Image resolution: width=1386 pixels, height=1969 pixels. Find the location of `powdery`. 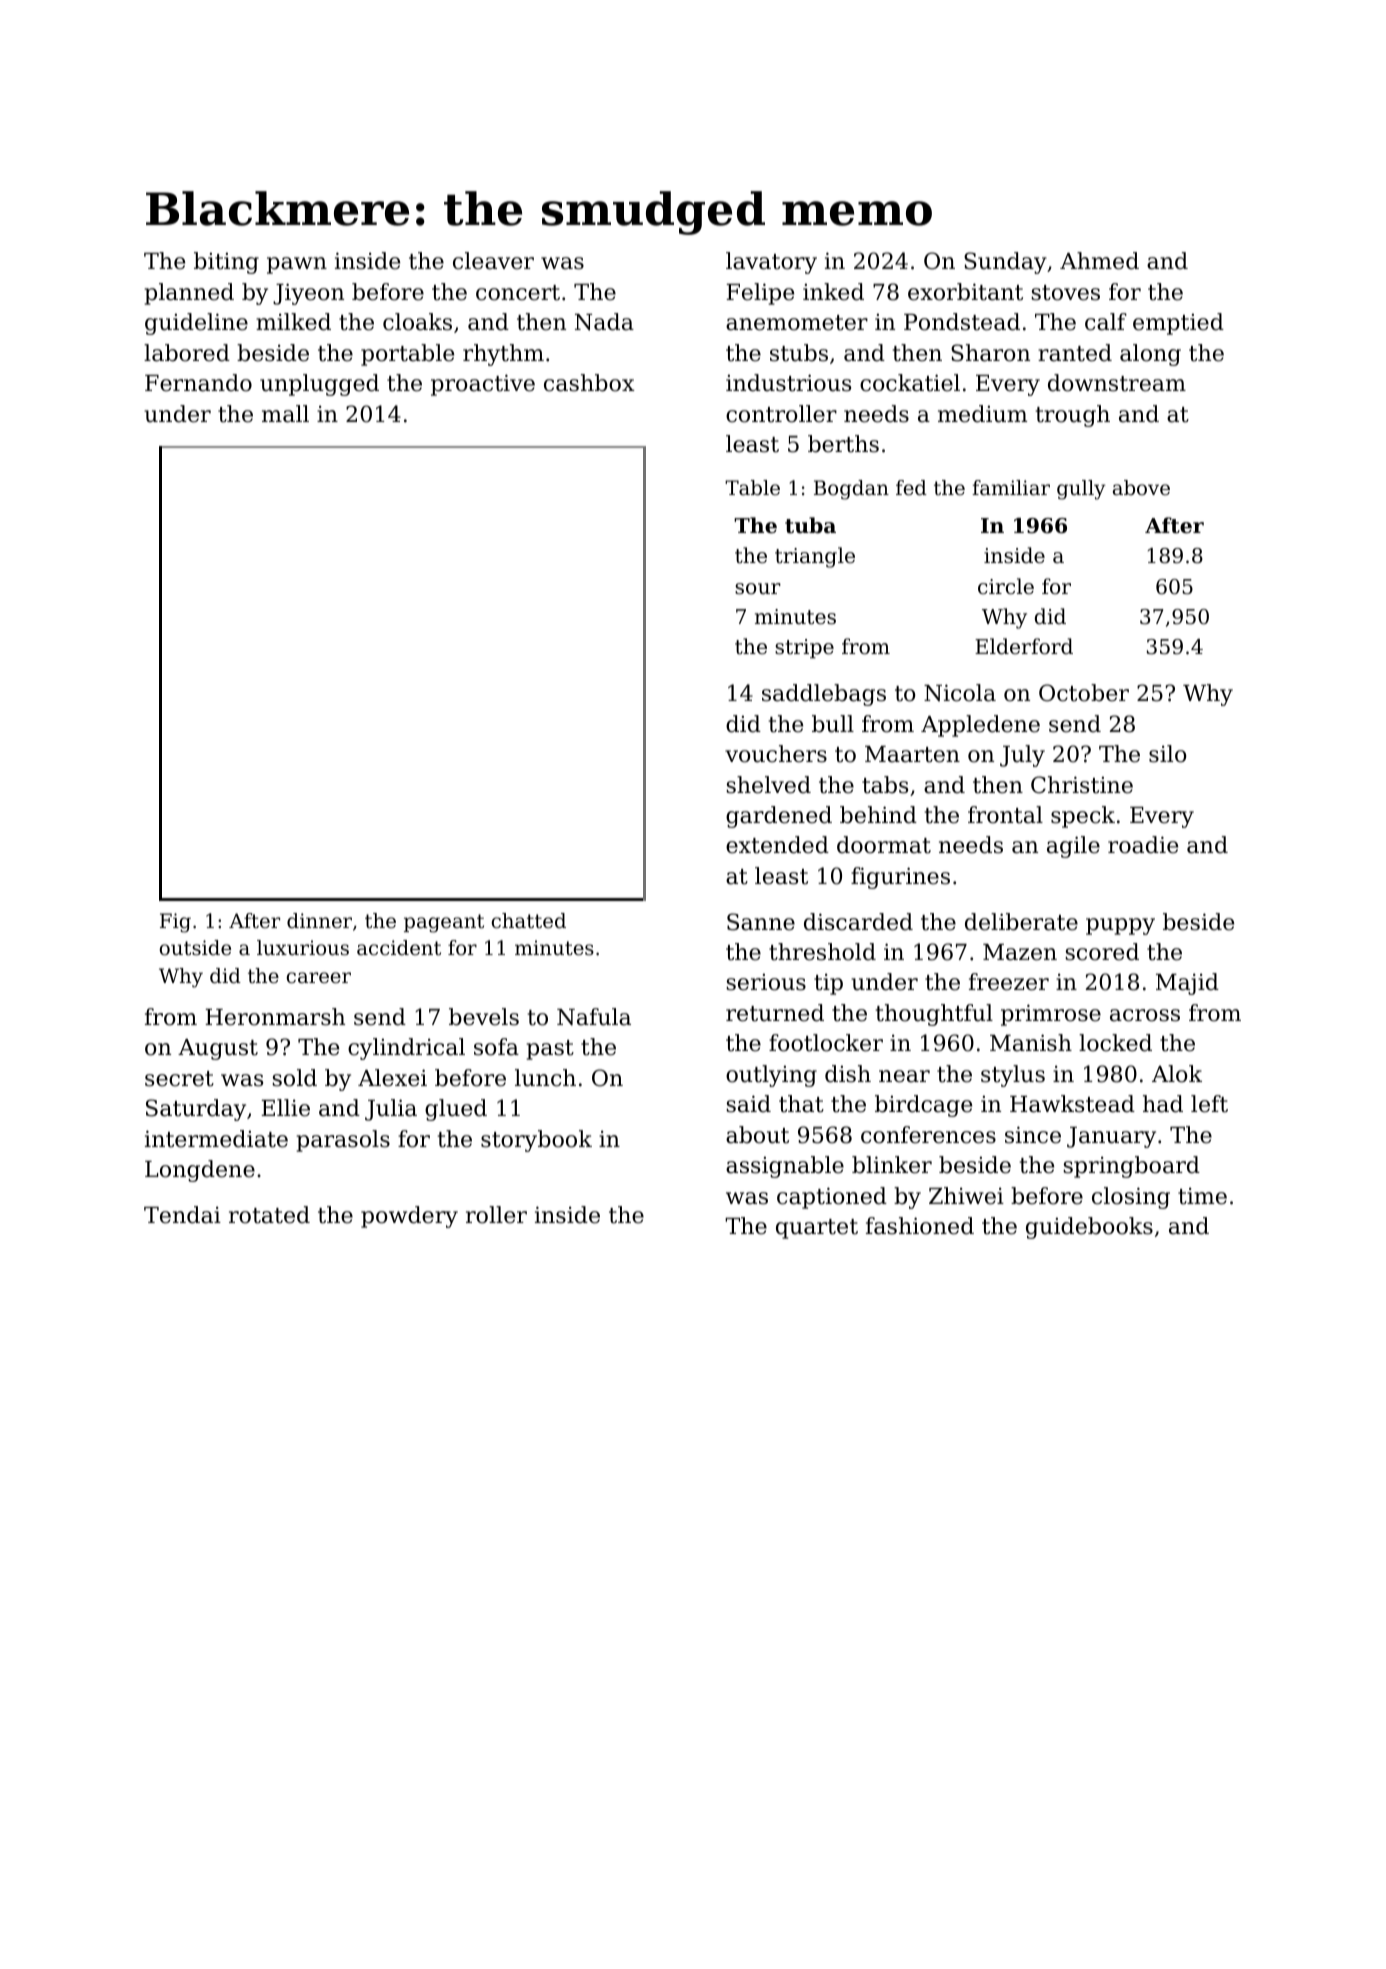

powdery is located at coordinates (409, 1217).
